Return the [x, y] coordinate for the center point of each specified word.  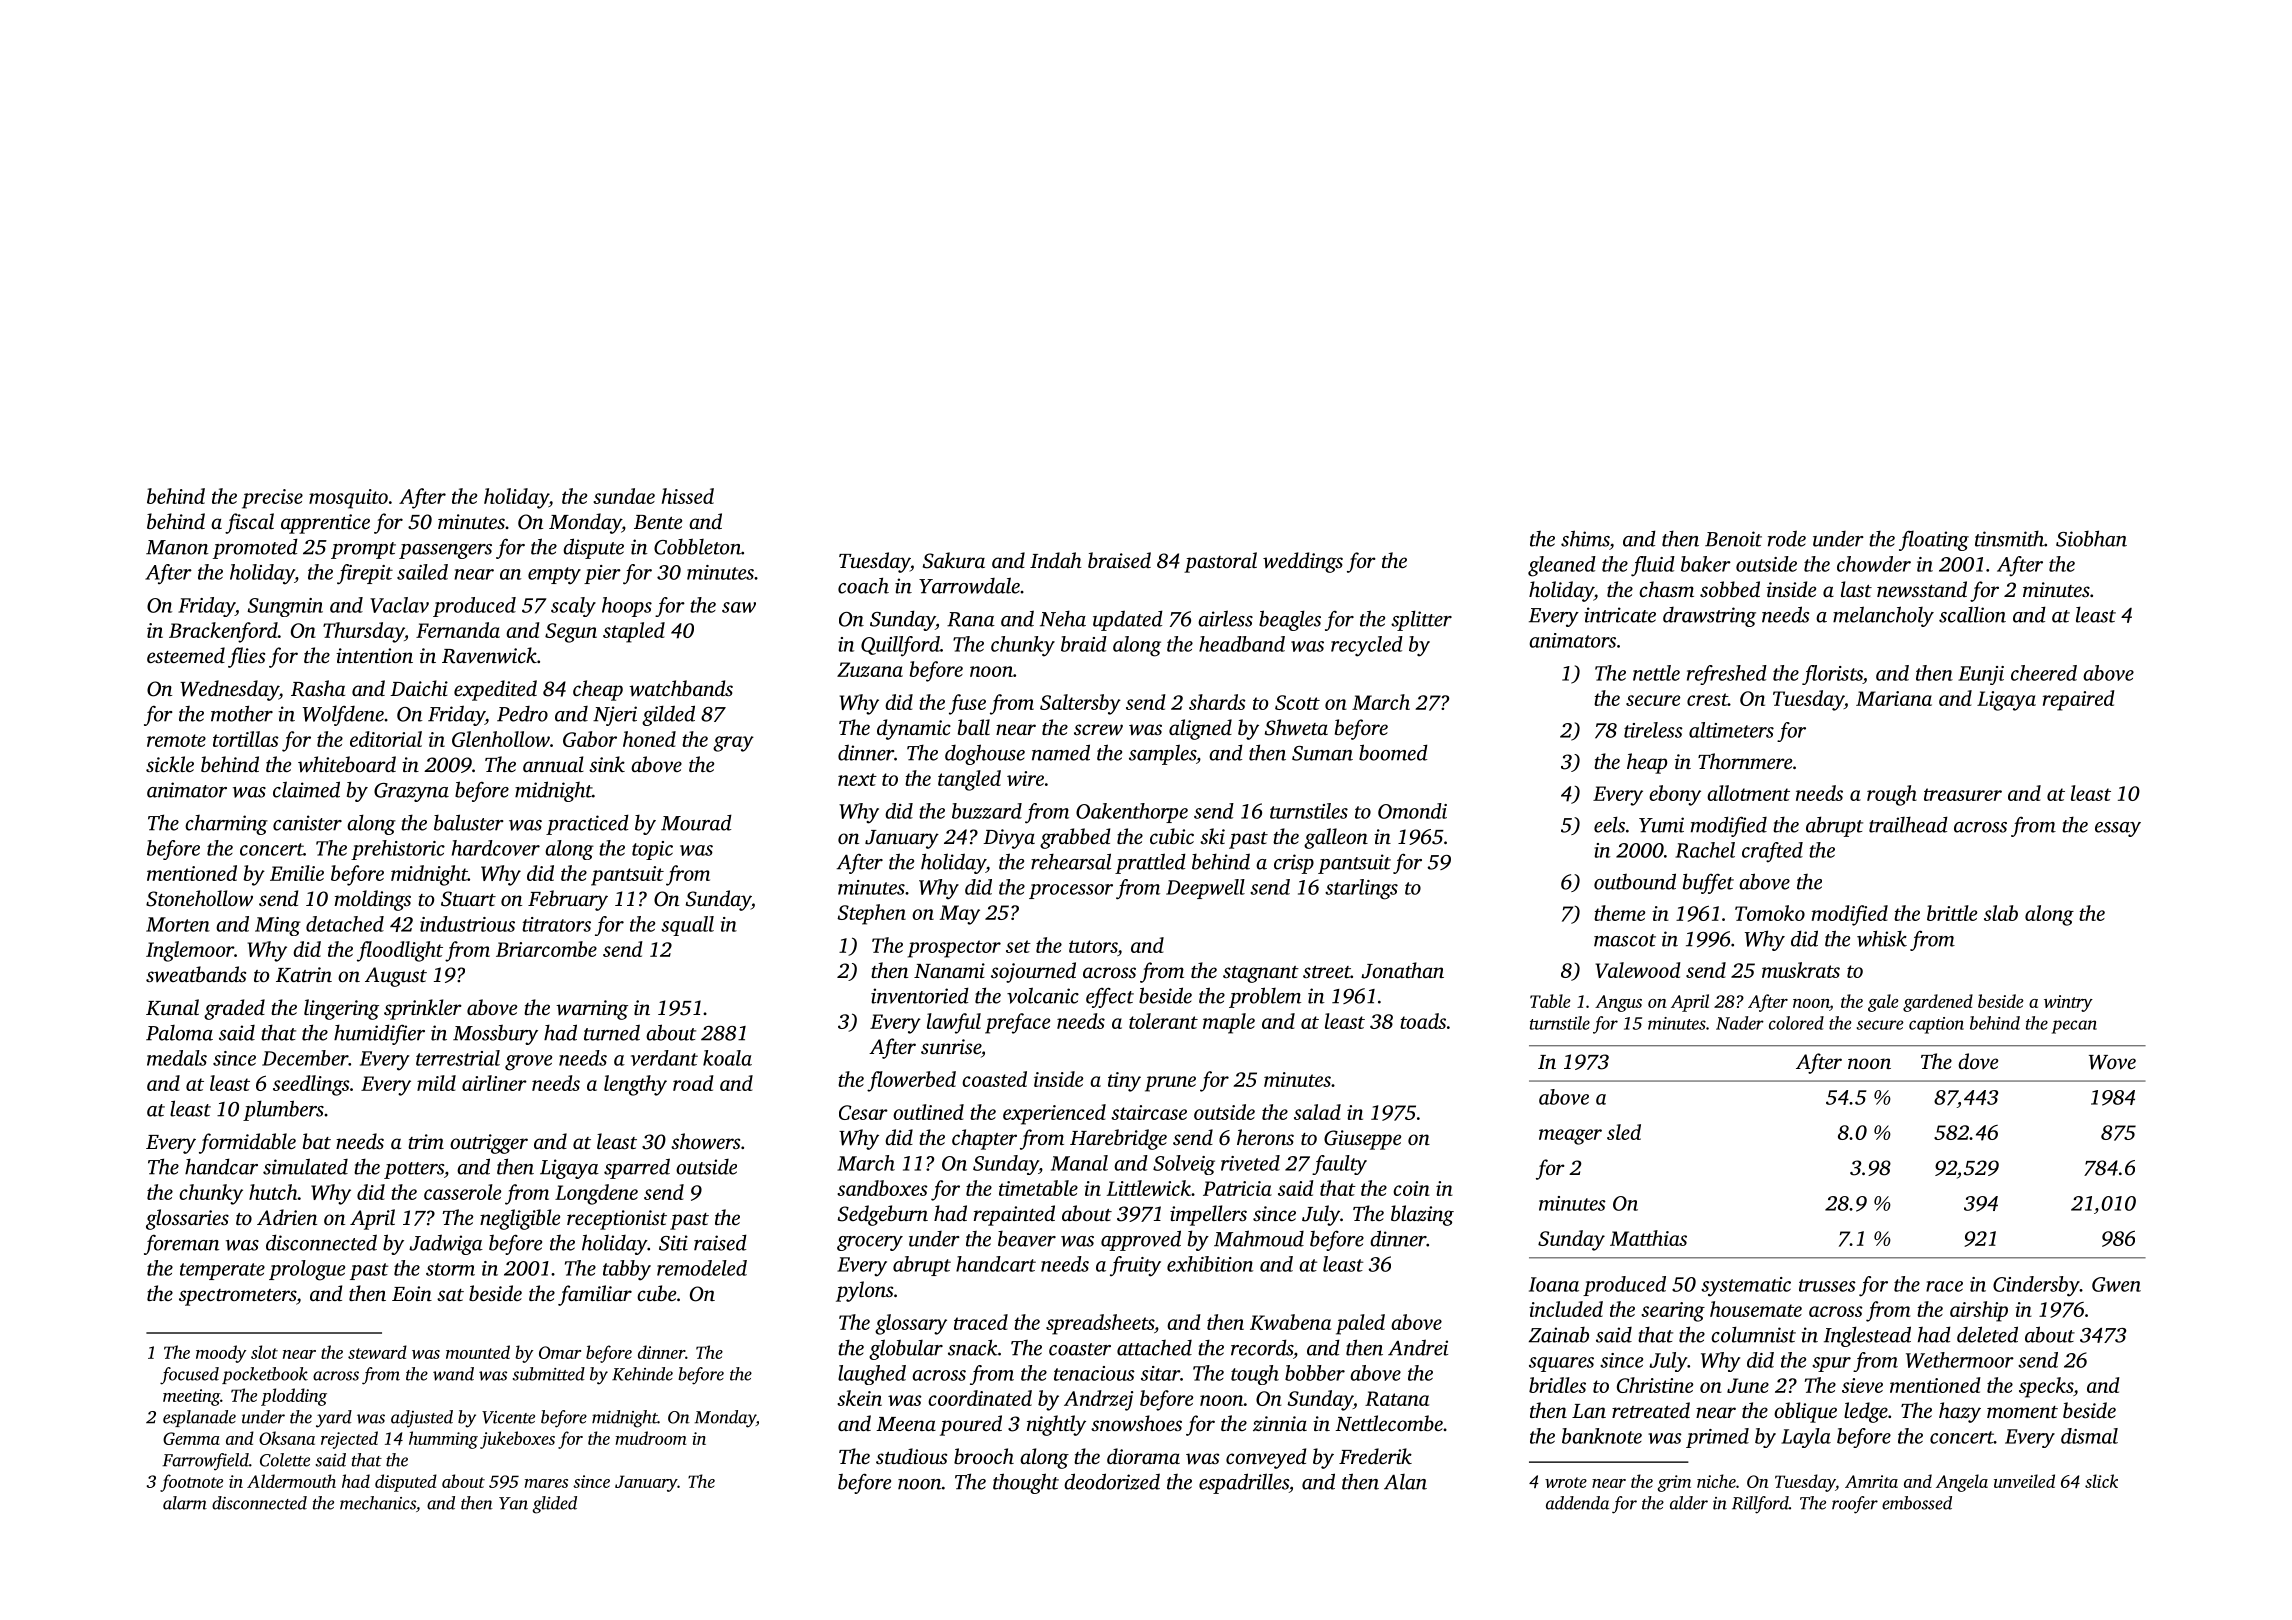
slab [2001, 913]
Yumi [1661, 825]
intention [374, 655]
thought [1026, 1483]
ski [1212, 836]
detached [345, 924]
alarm [185, 1503]
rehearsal [1071, 861]
